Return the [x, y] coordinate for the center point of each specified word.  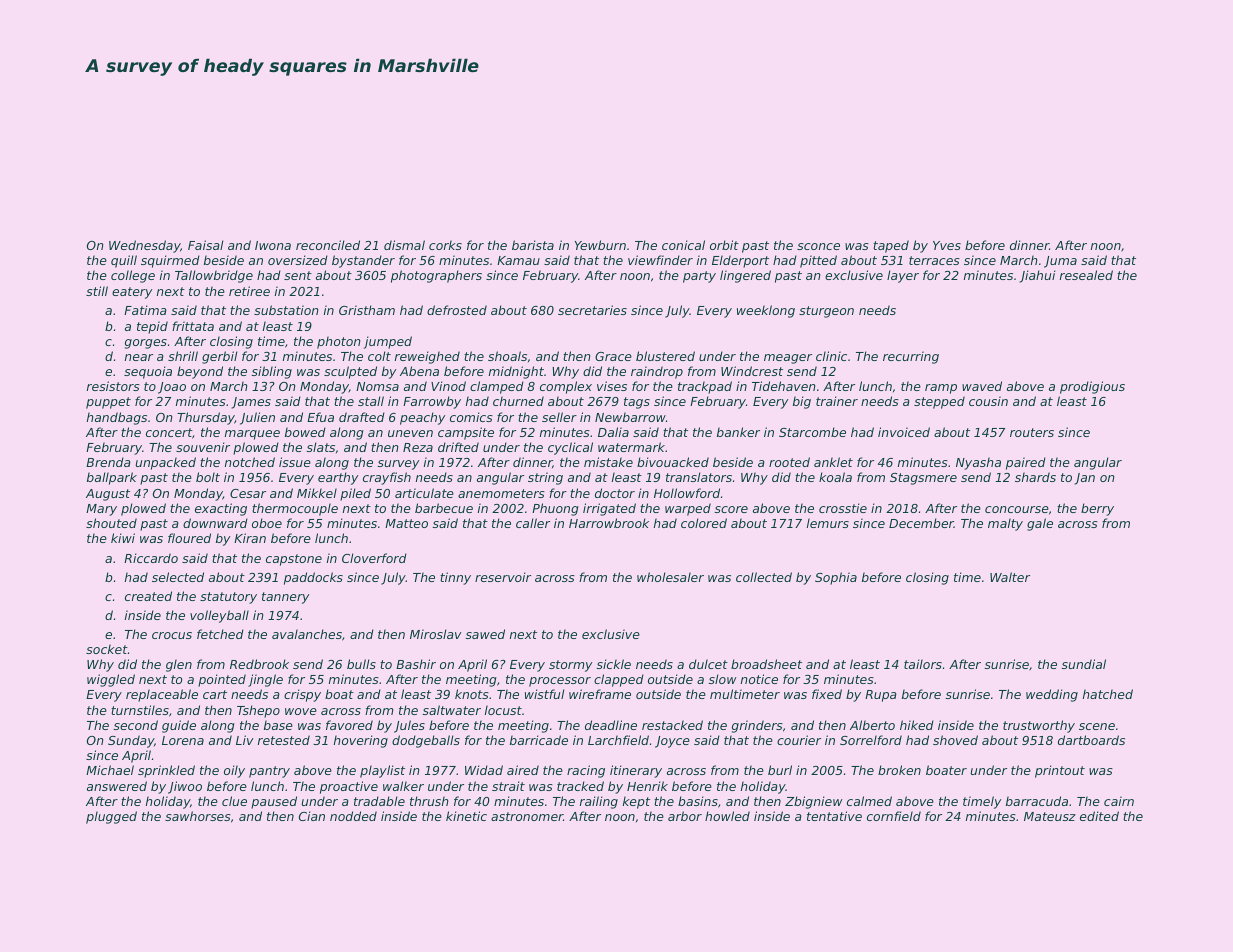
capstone [294, 560]
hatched [1108, 694]
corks [445, 245]
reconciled [328, 245]
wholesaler [670, 577]
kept [636, 802]
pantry [269, 772]
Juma [1060, 262]
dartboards [1091, 740]
